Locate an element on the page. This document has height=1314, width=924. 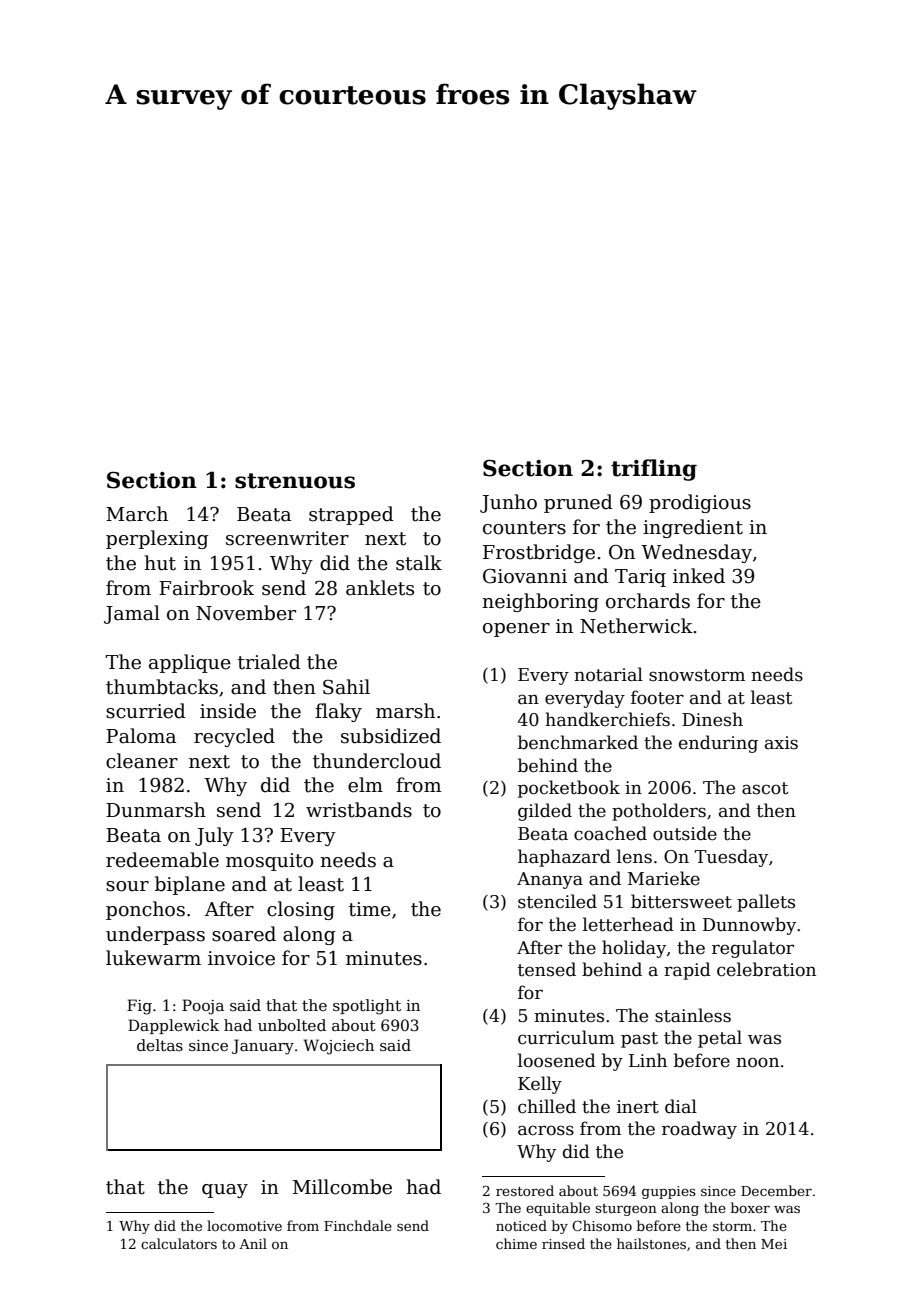
tensed is located at coordinates (547, 969).
